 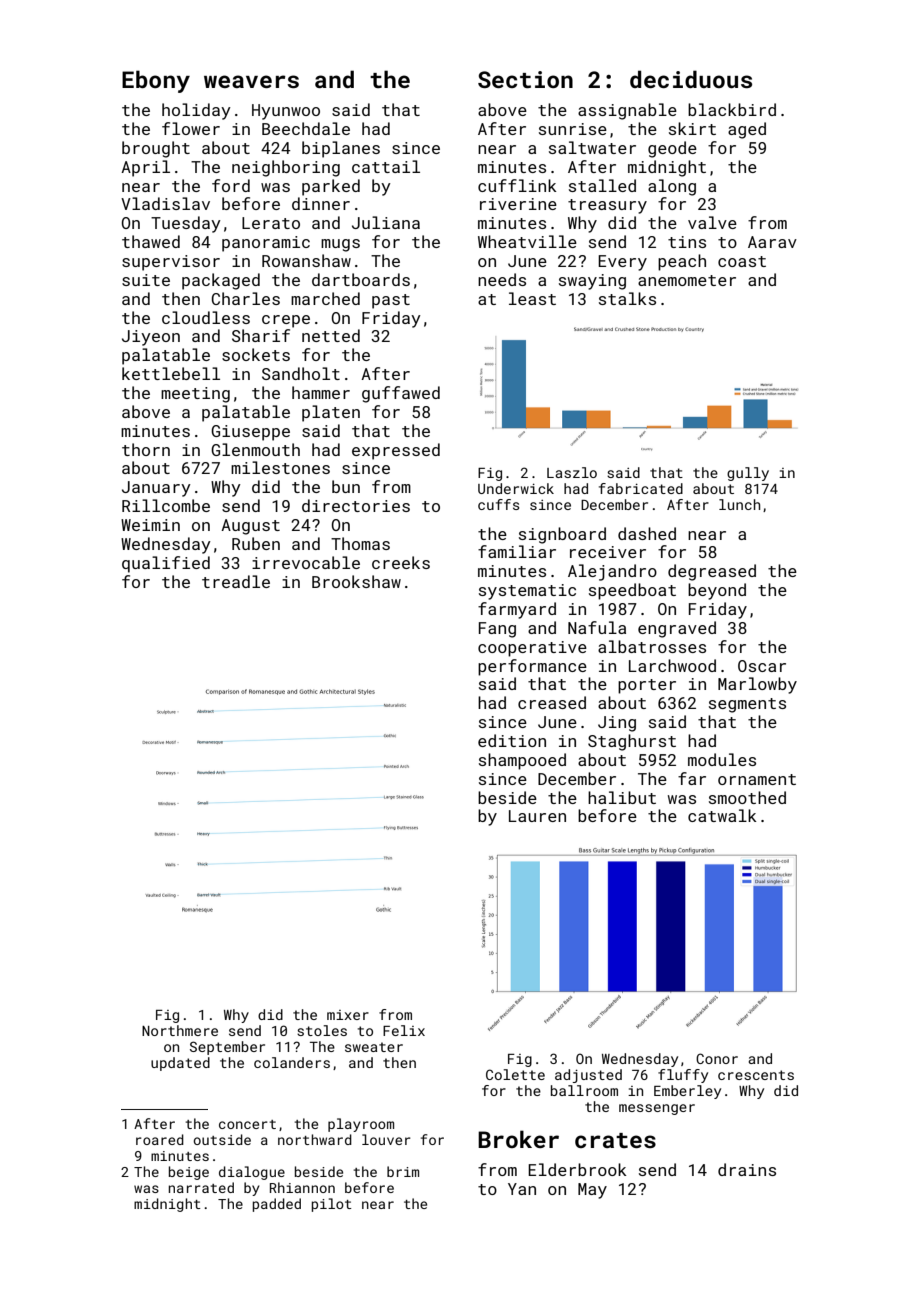 I want to click on deciduous, so click(x=691, y=79).
